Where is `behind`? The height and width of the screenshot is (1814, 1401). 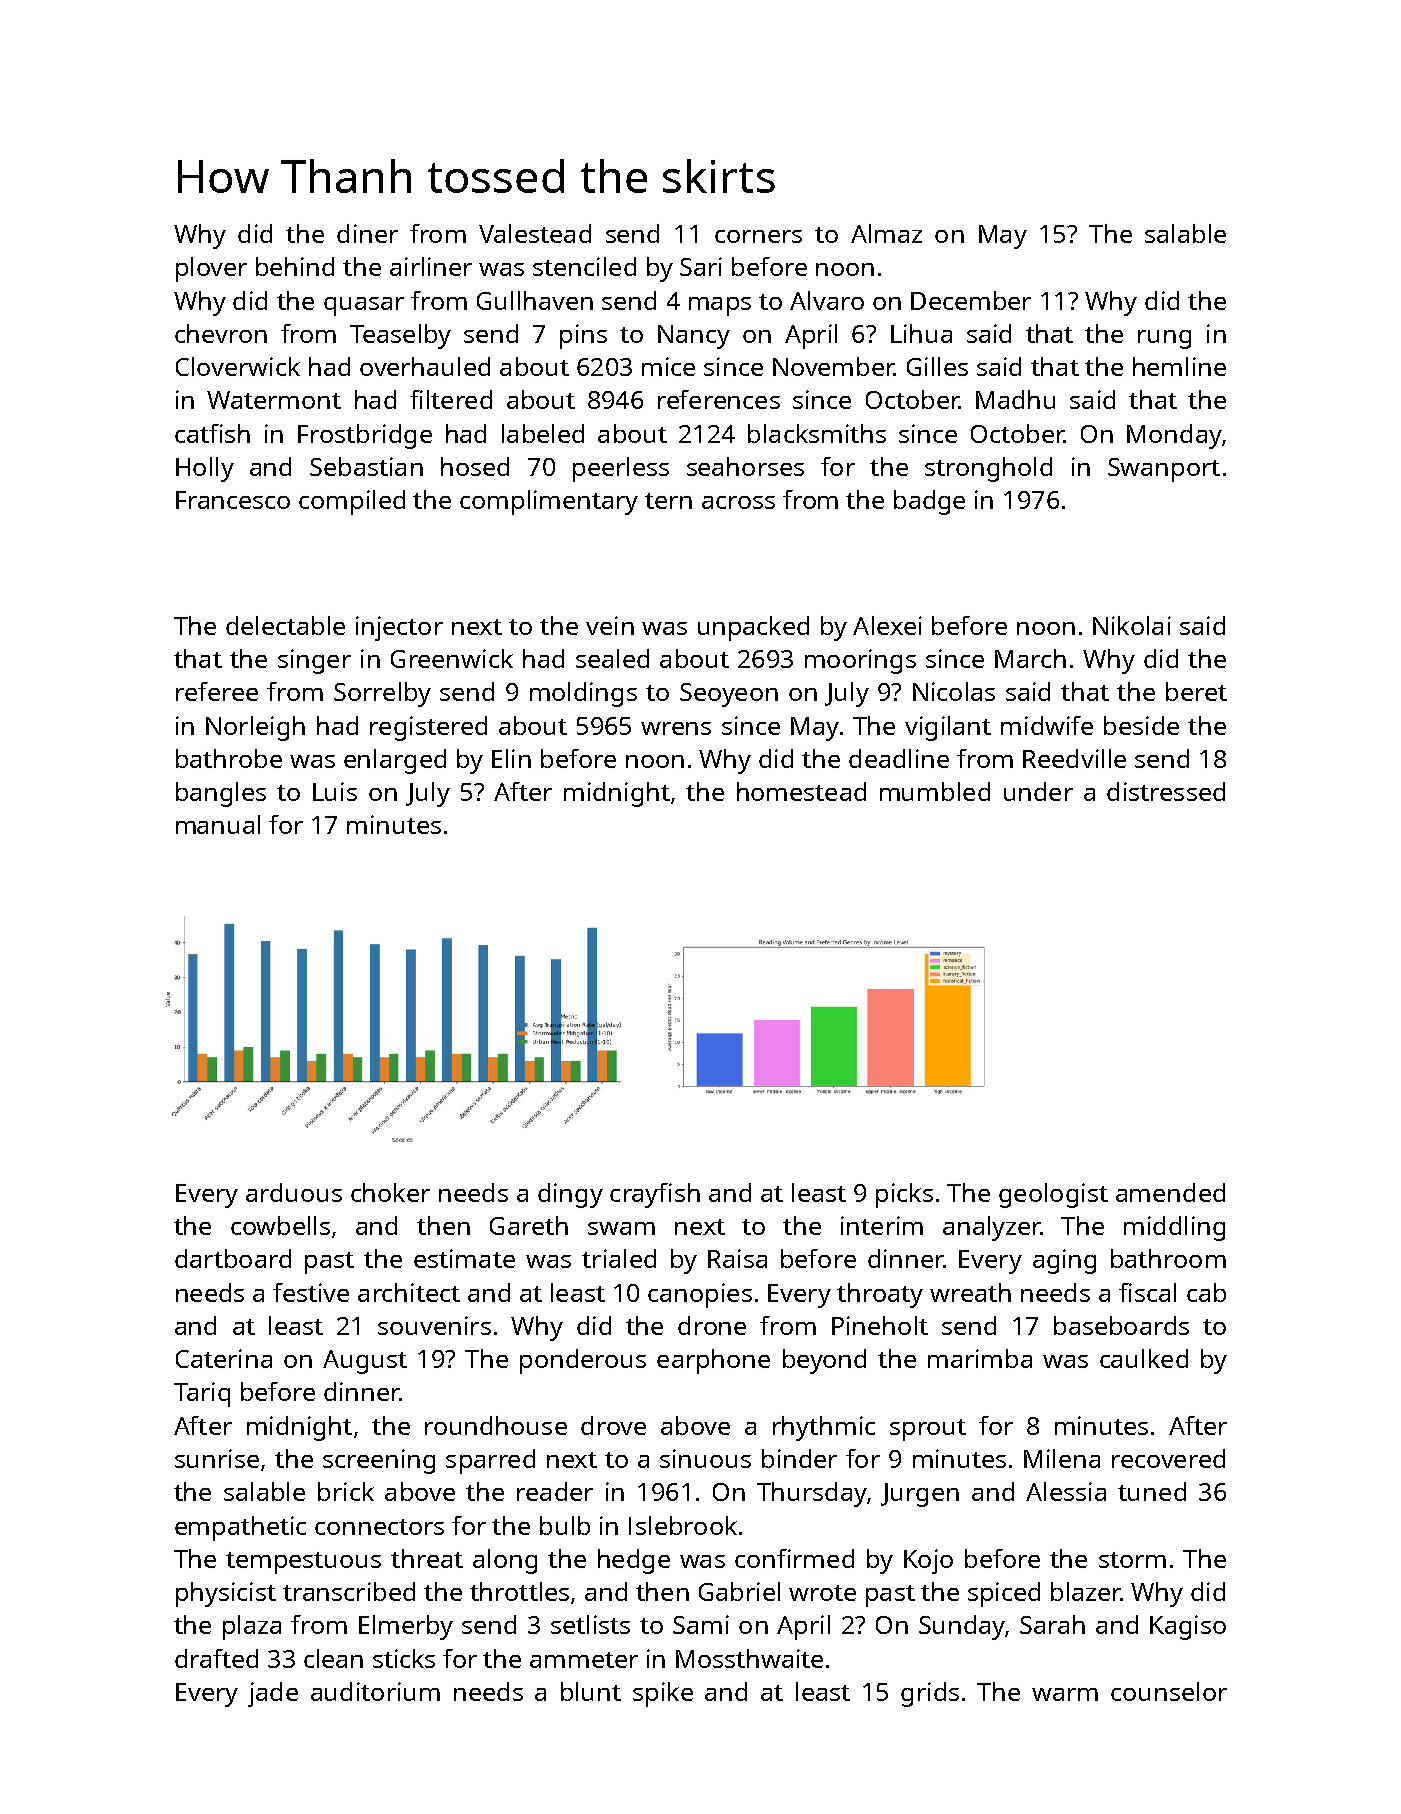
behind is located at coordinates (295, 266).
